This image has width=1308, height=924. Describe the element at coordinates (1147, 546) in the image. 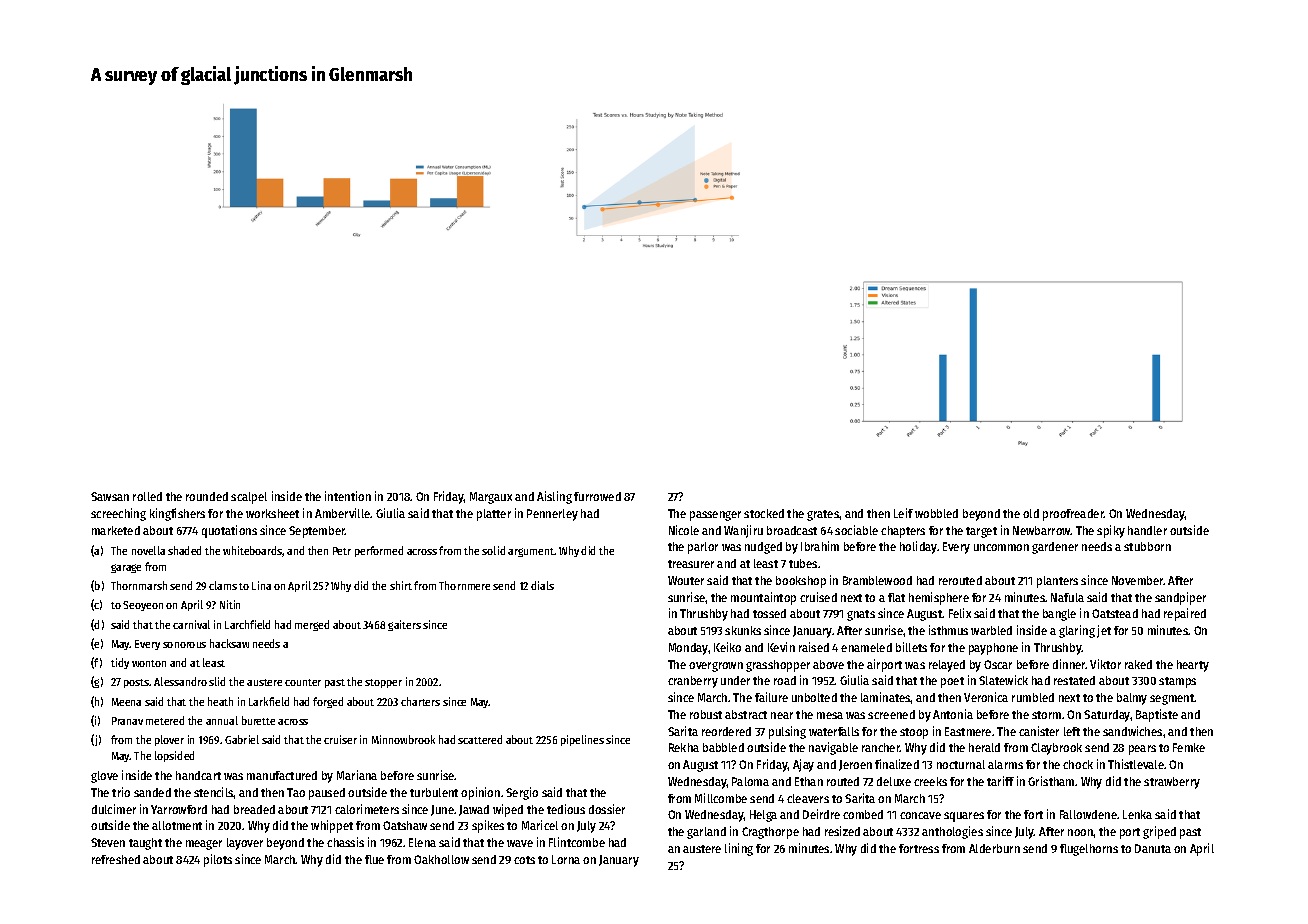

I see `stubborn` at that location.
